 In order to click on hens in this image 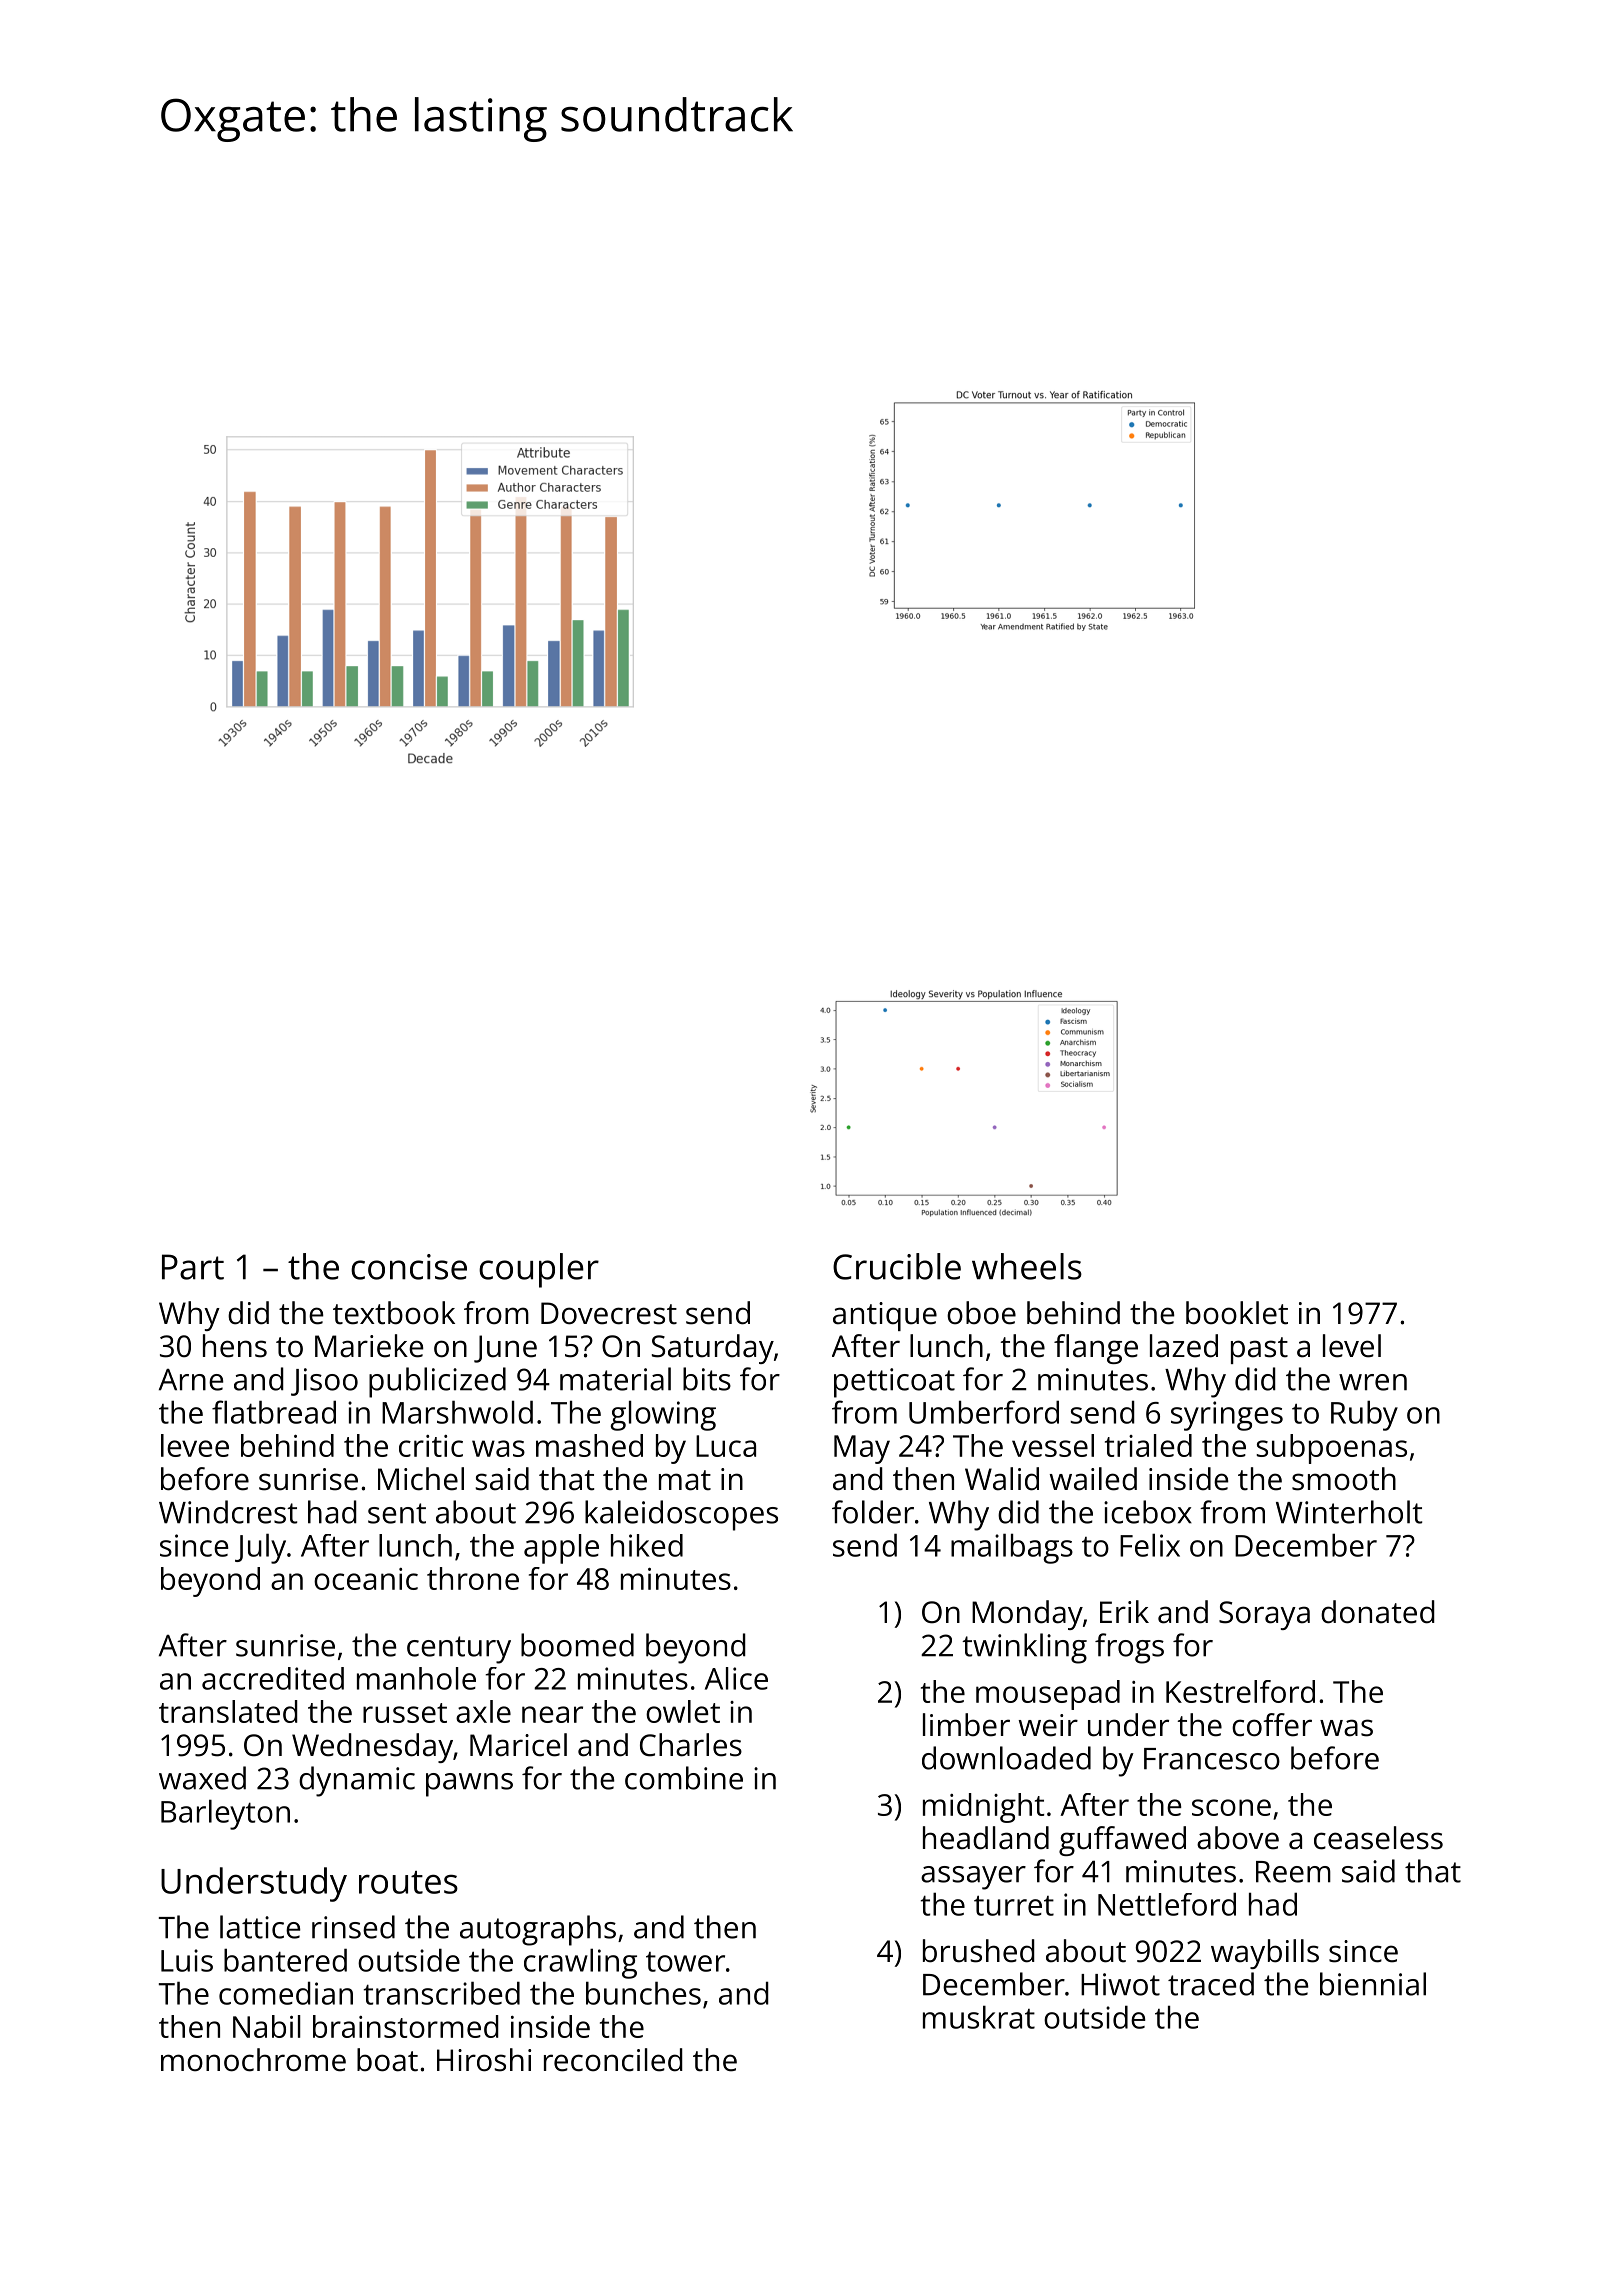, I will do `click(235, 1346)`.
